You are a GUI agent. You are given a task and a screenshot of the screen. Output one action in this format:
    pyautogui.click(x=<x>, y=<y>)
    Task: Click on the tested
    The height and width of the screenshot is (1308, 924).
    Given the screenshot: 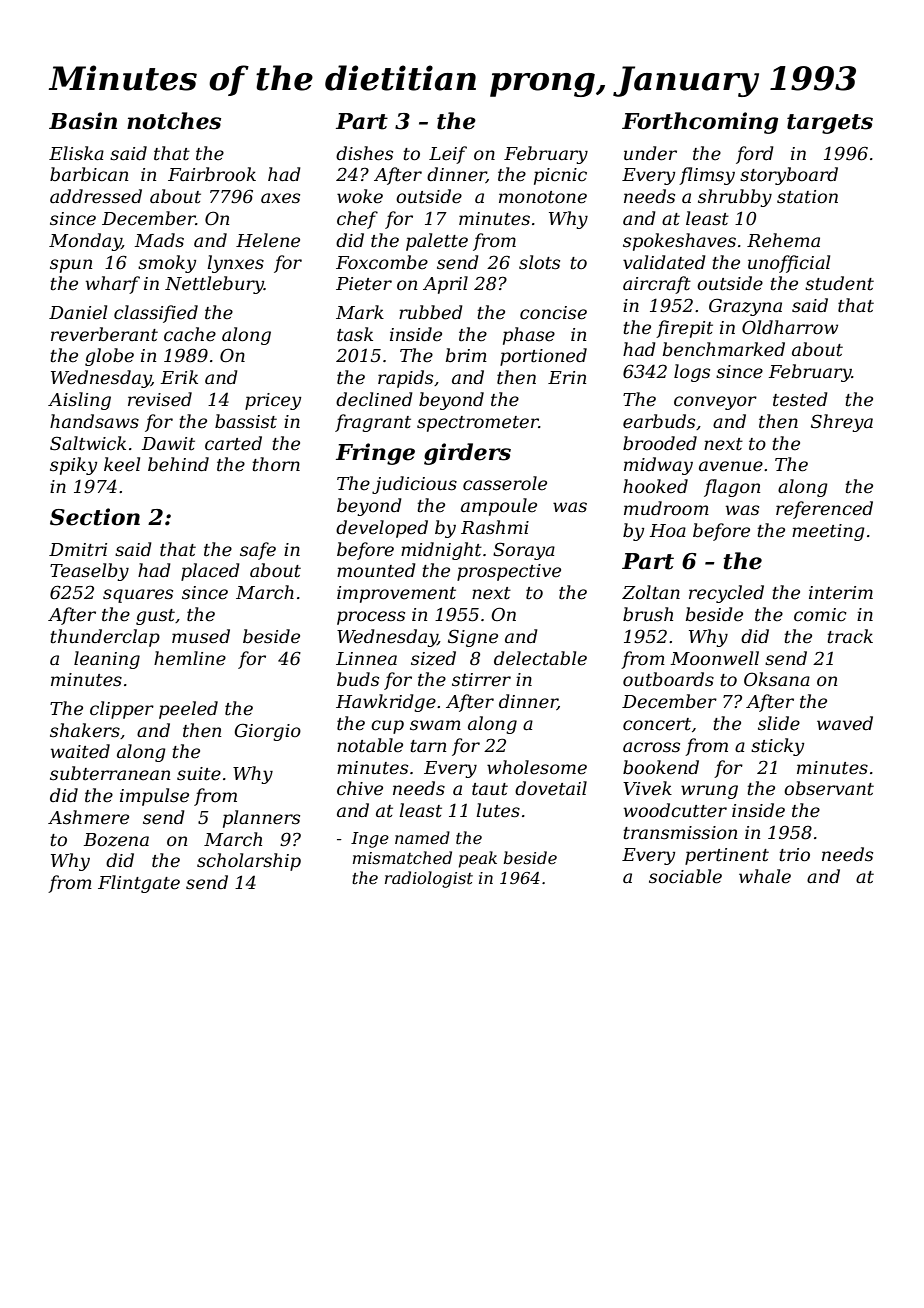 What is the action you would take?
    pyautogui.click(x=800, y=399)
